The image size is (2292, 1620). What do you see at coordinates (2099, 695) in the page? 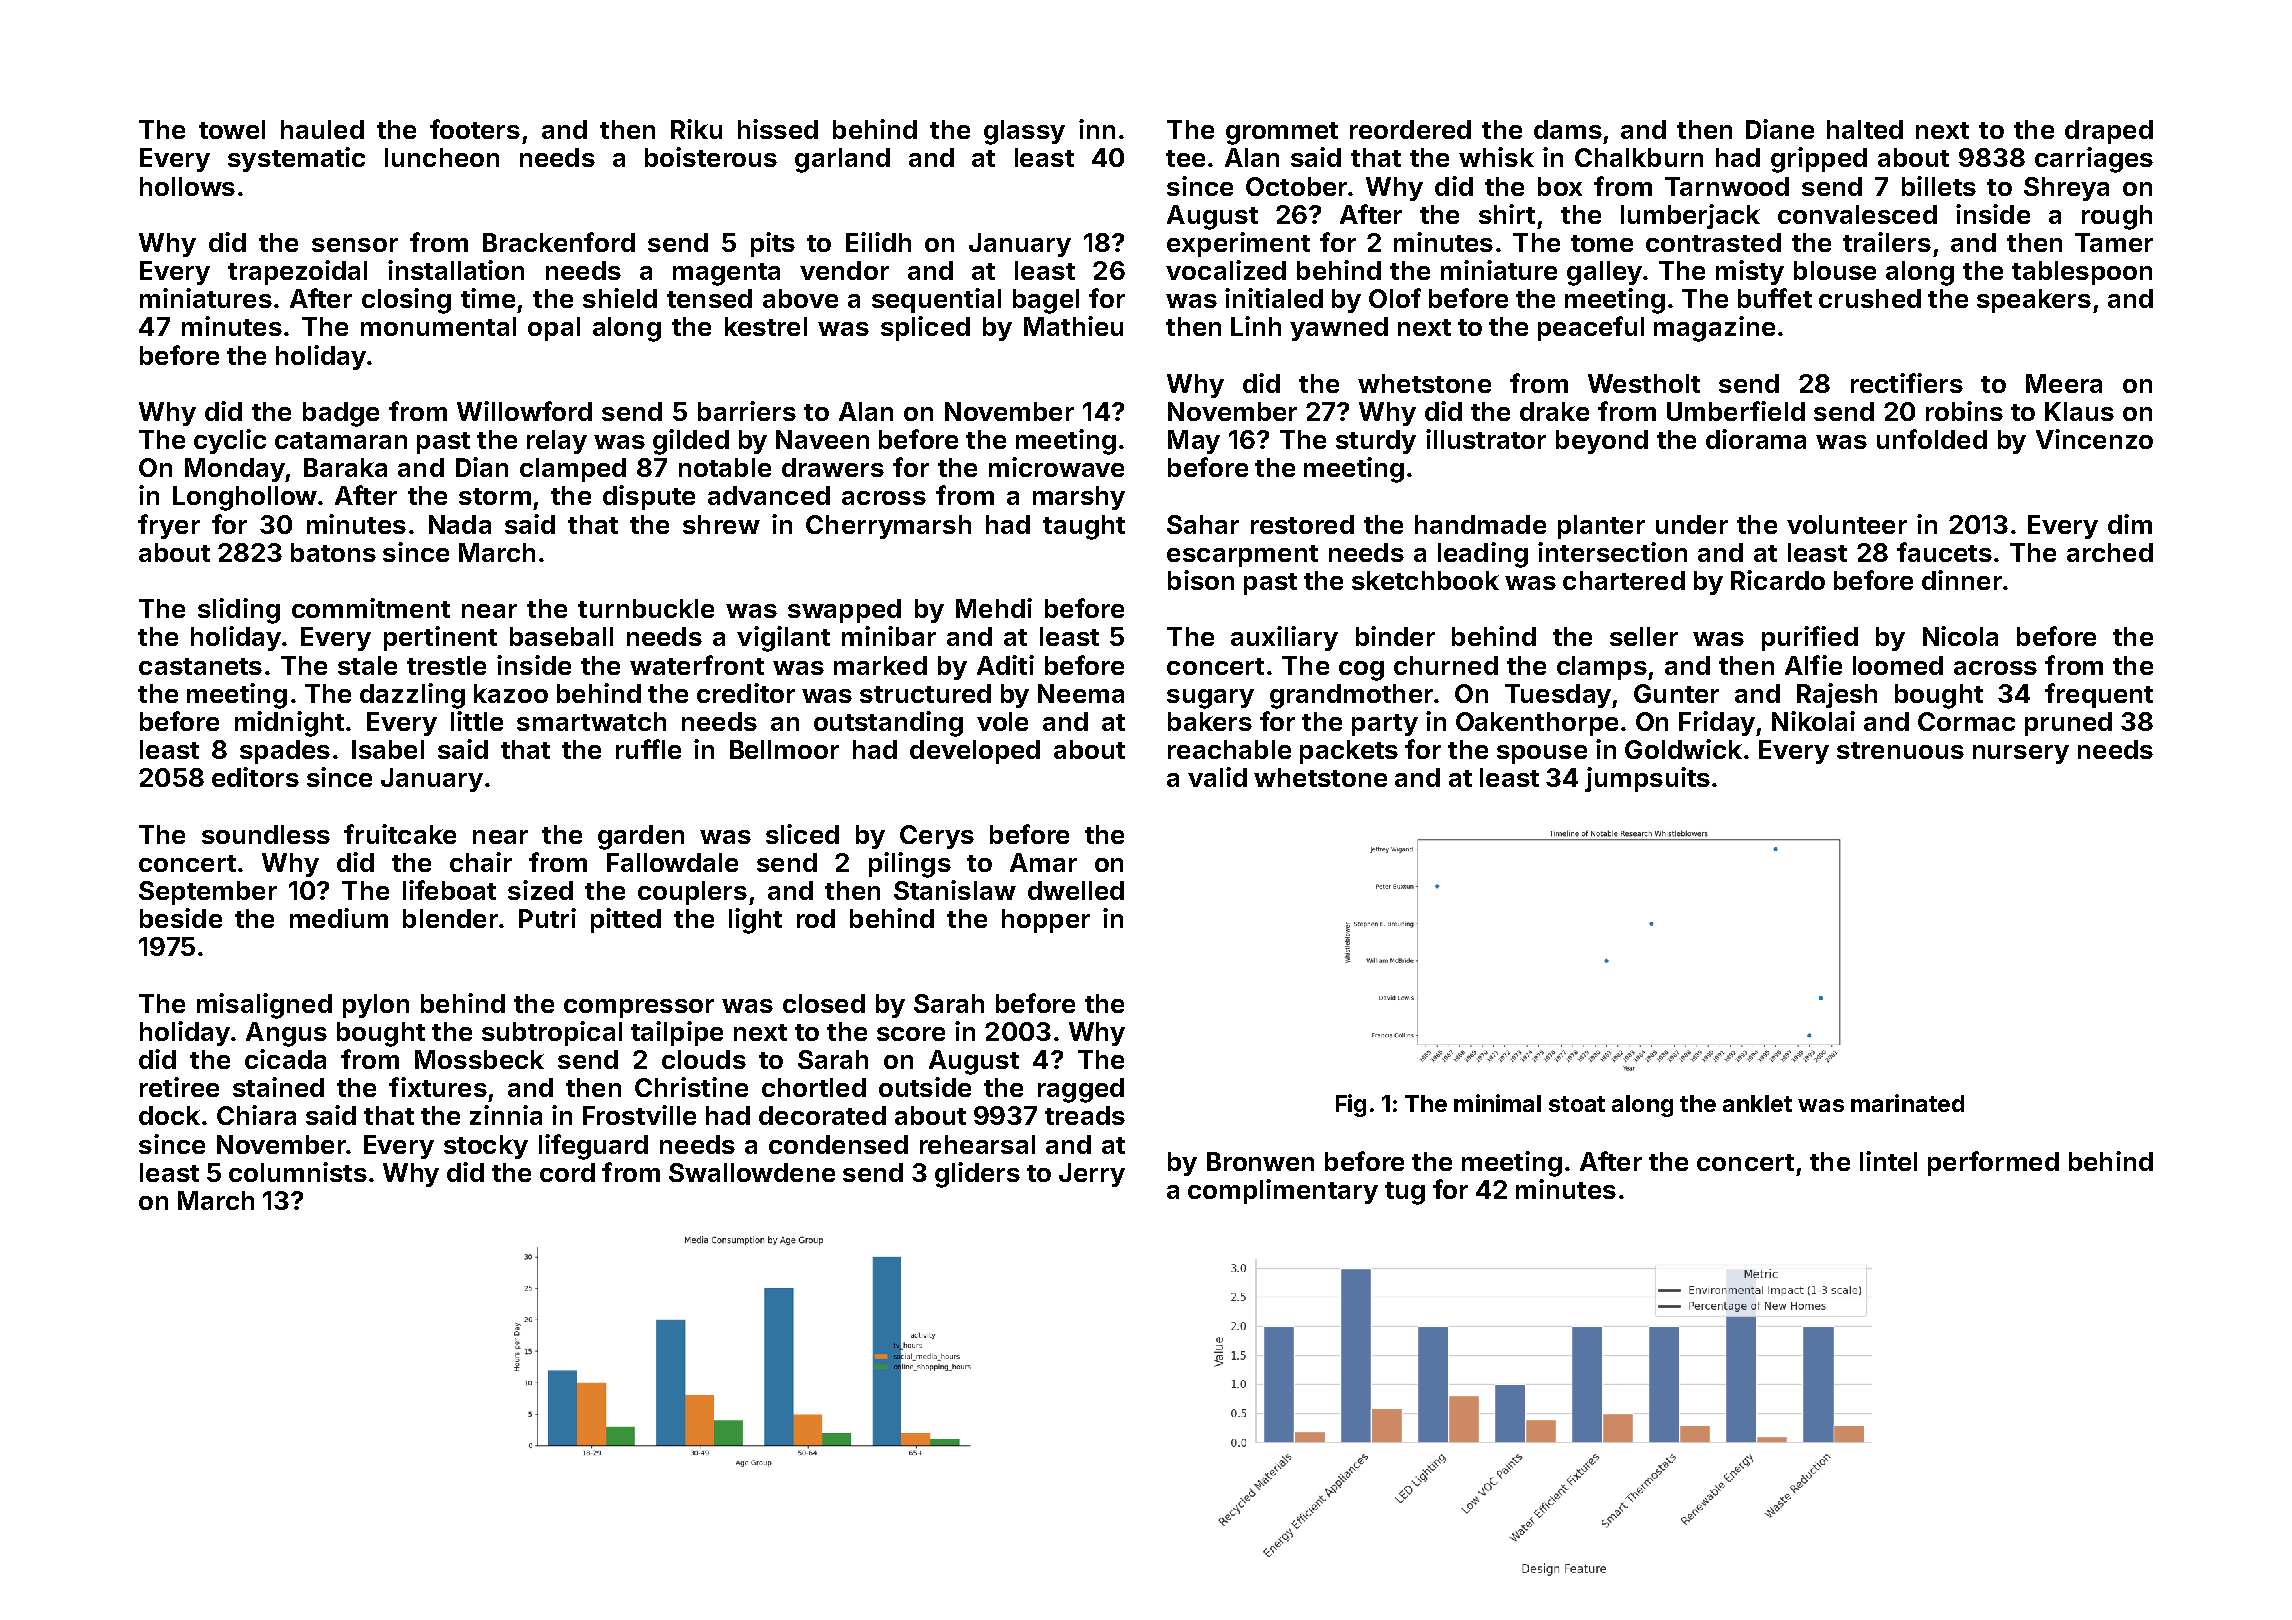
I see `frequent` at bounding box center [2099, 695].
